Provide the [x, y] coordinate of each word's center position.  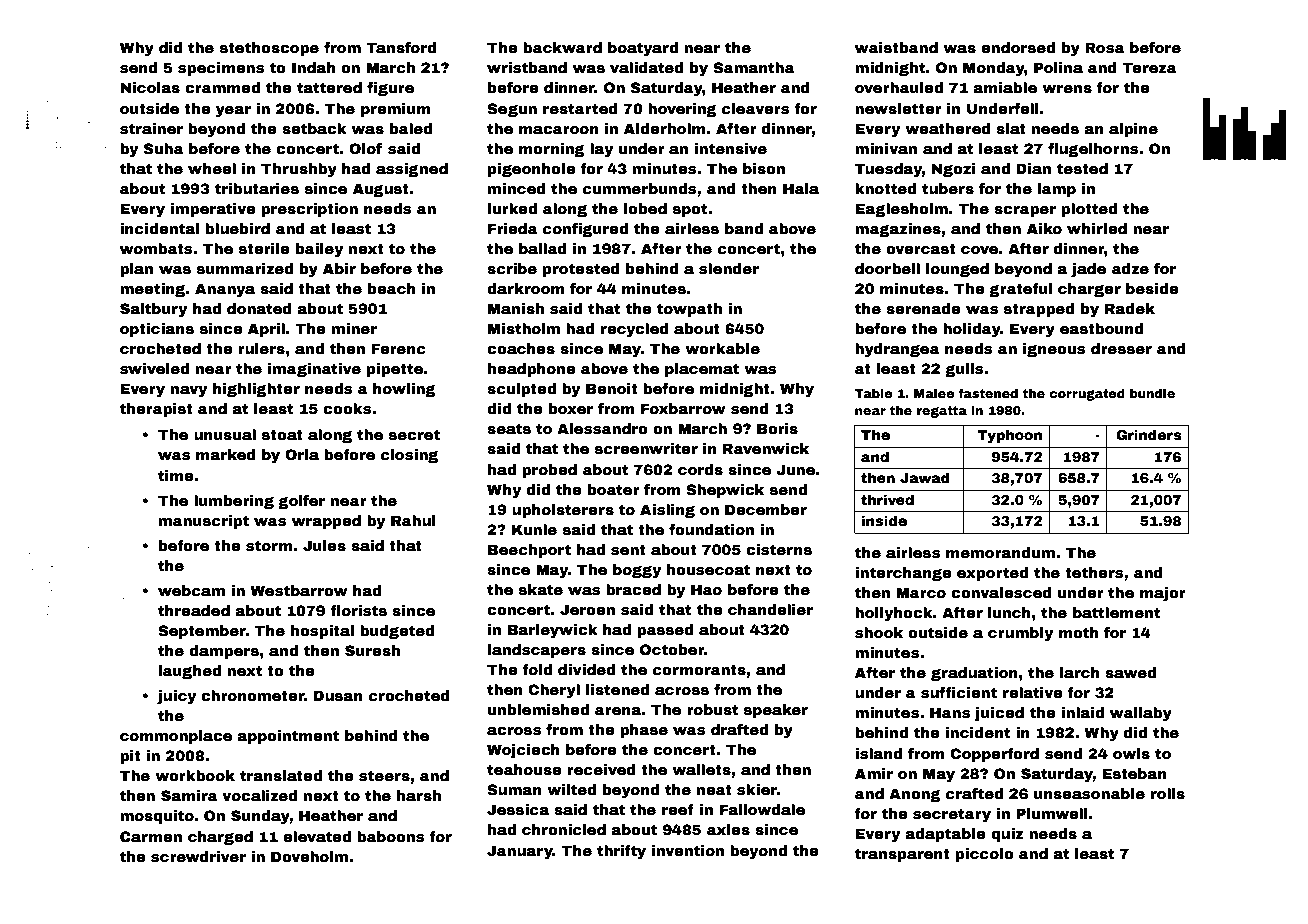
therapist [156, 410]
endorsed [1018, 47]
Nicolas [150, 87]
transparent [902, 855]
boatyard [643, 49]
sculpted [521, 390]
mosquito [157, 817]
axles [728, 829]
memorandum [1000, 552]
